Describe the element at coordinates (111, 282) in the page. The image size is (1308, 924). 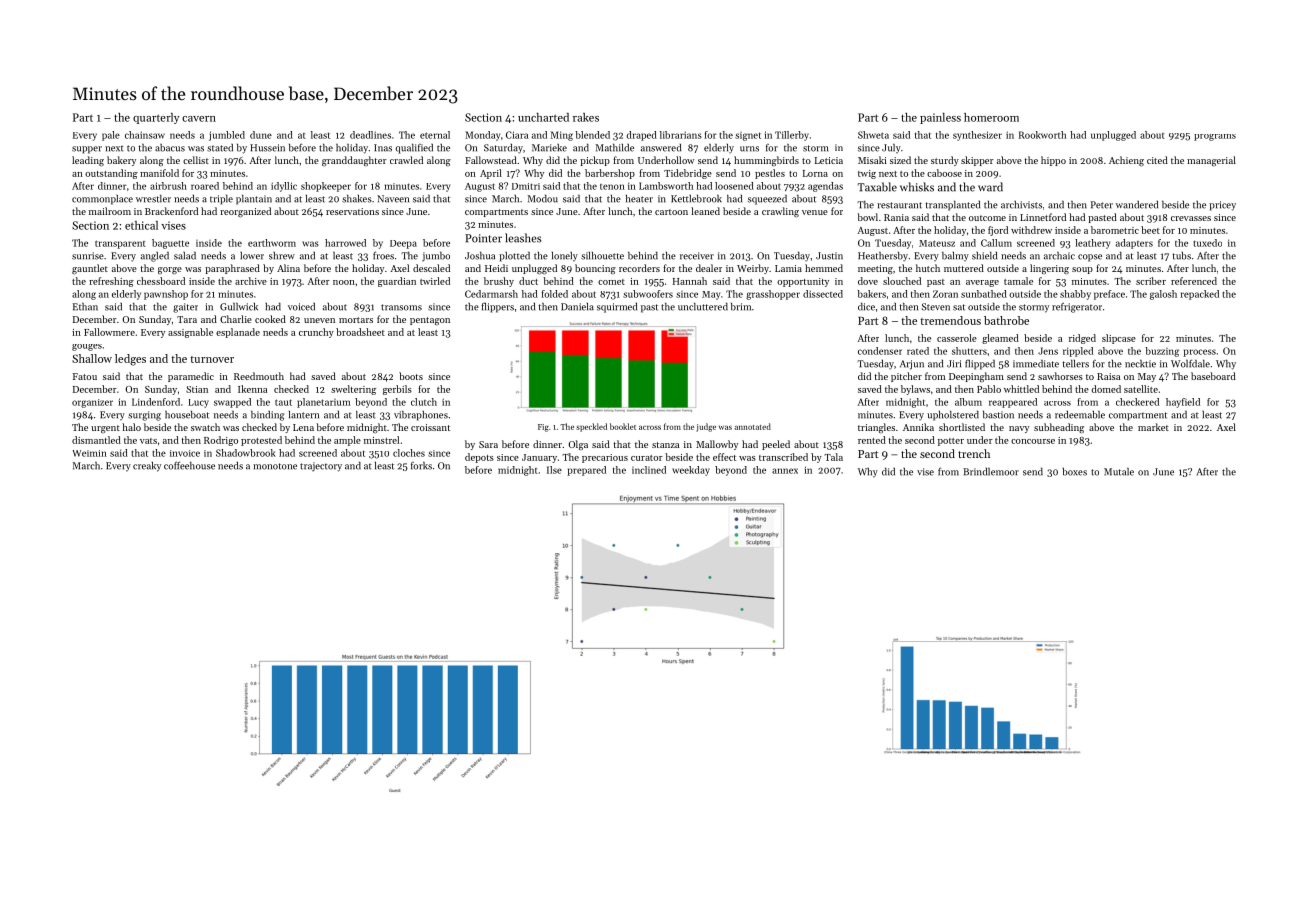
I see `refreshing` at that location.
